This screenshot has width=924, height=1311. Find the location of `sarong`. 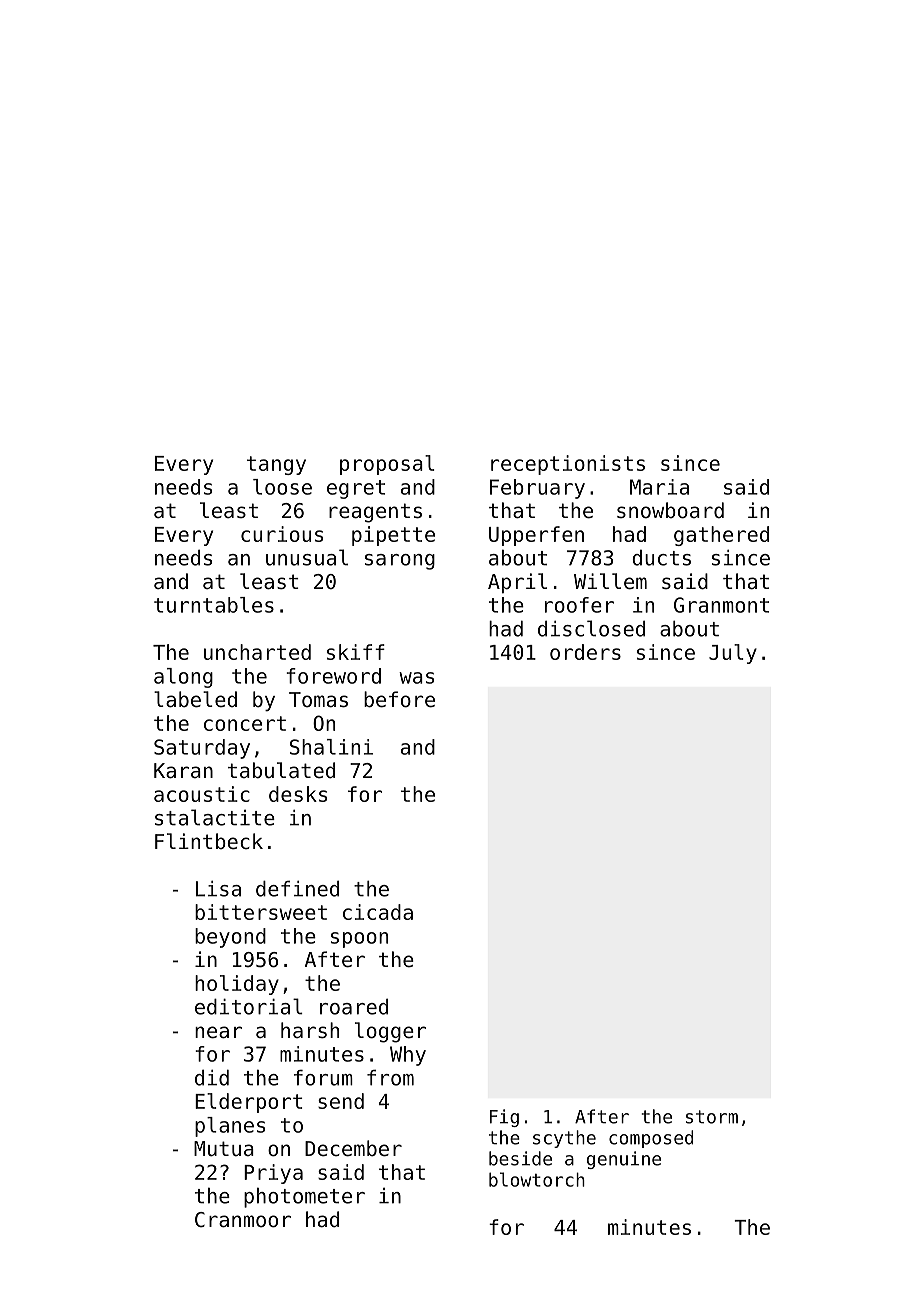

sarong is located at coordinates (400, 562).
